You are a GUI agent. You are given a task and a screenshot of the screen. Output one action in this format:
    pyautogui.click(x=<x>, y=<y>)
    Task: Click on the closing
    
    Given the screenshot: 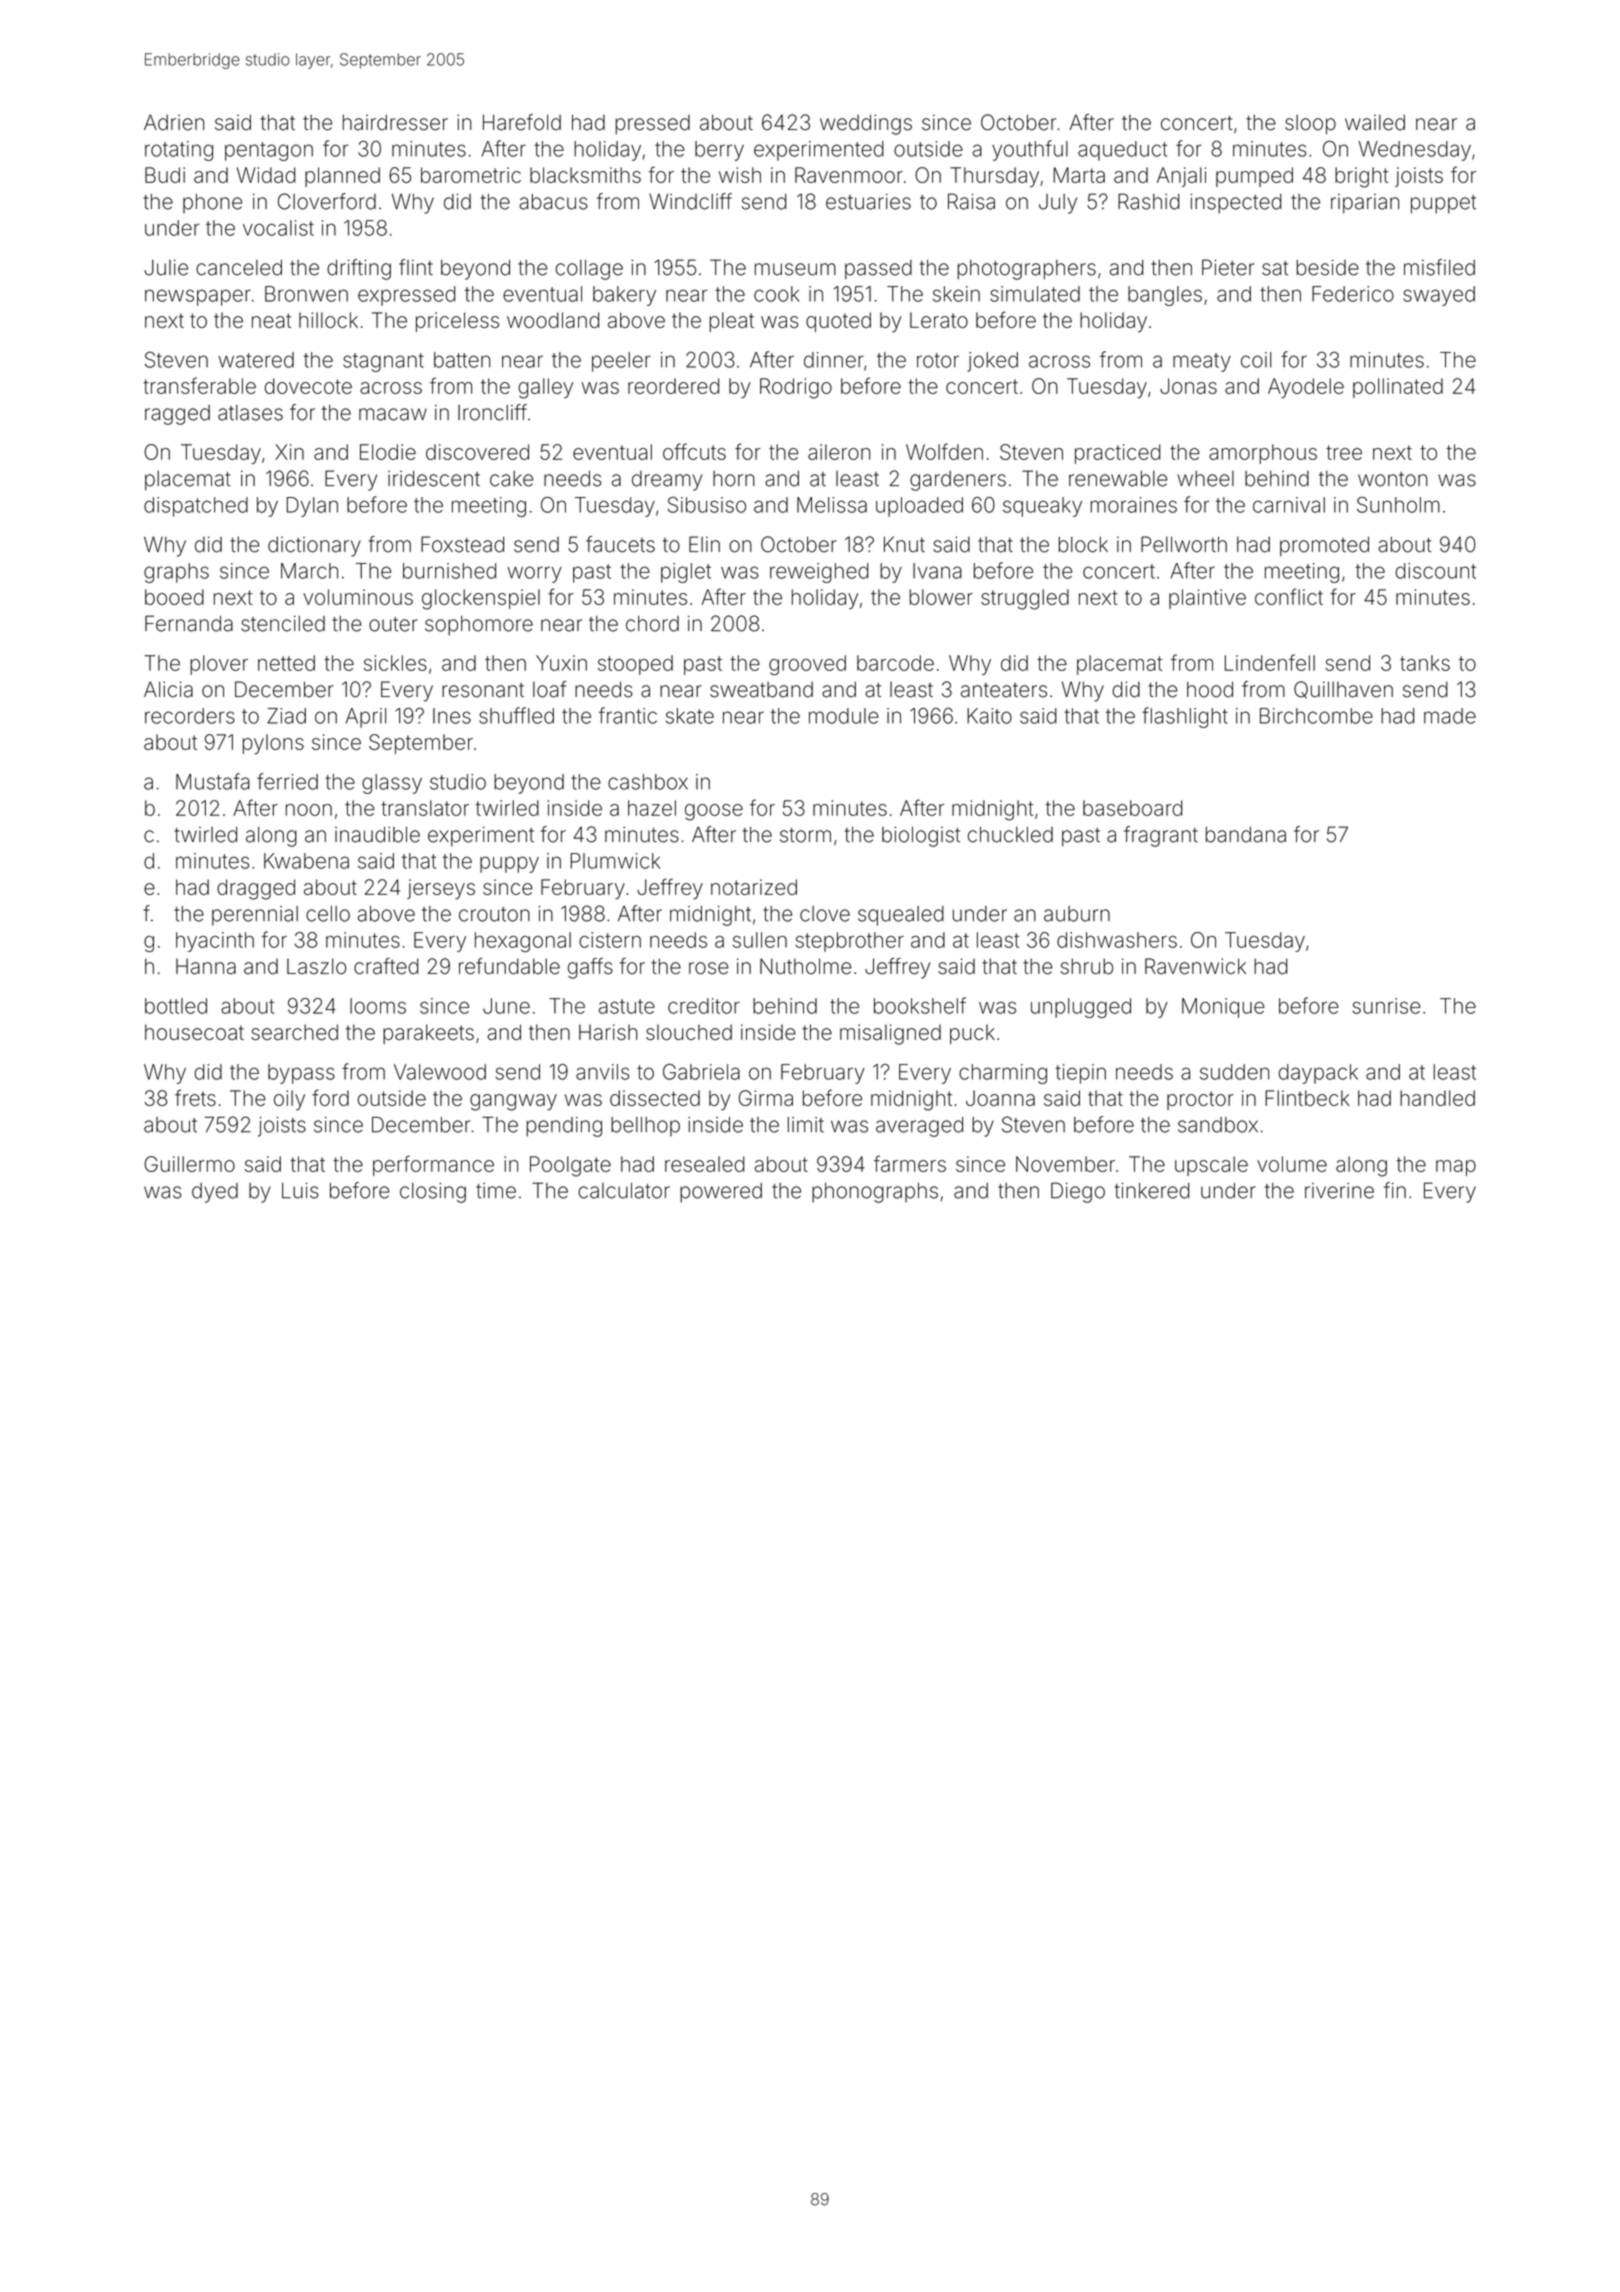 What is the action you would take?
    pyautogui.click(x=433, y=1193)
